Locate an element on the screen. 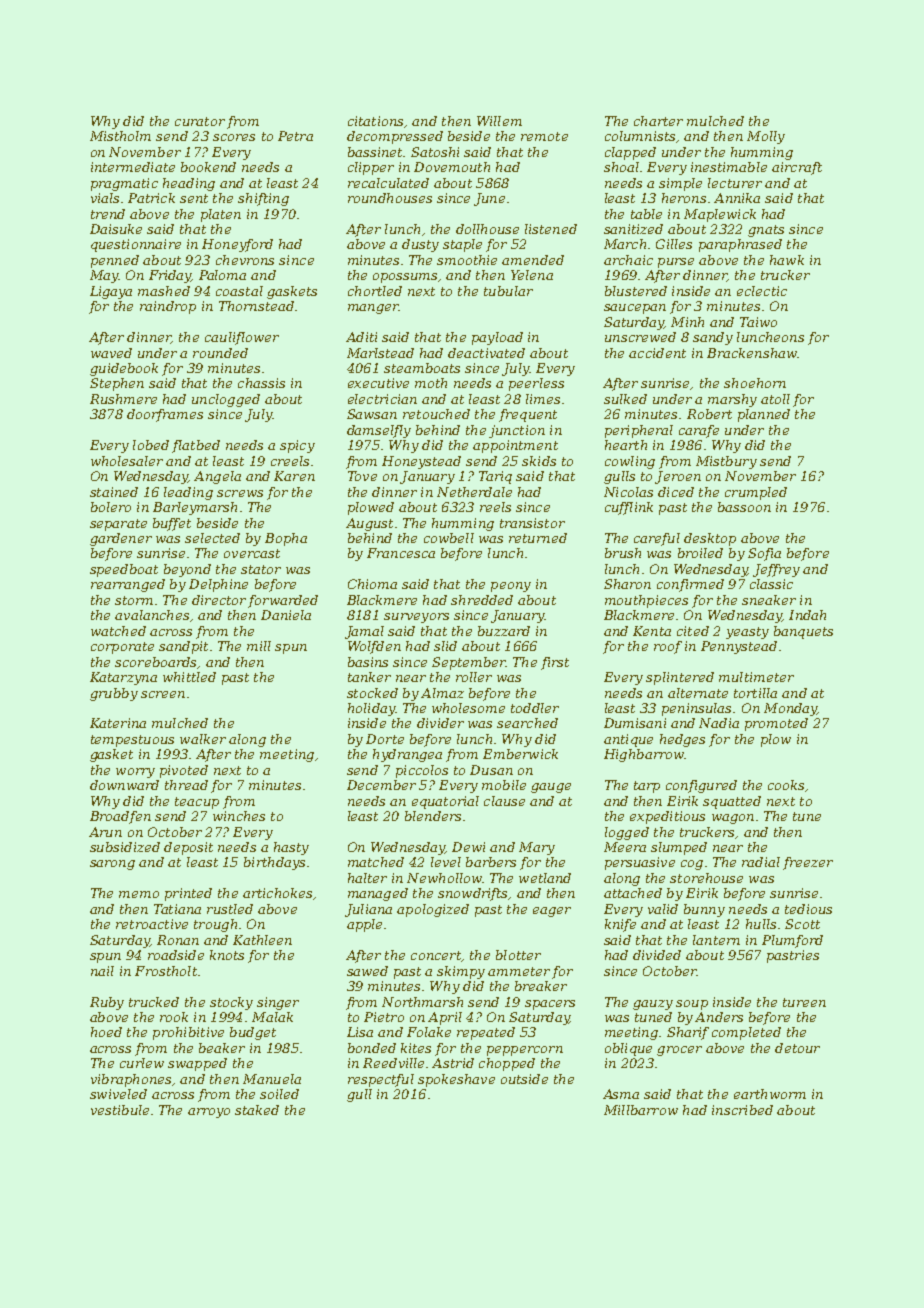 Image resolution: width=924 pixels, height=1308 pixels. Plumford is located at coordinates (792, 941).
